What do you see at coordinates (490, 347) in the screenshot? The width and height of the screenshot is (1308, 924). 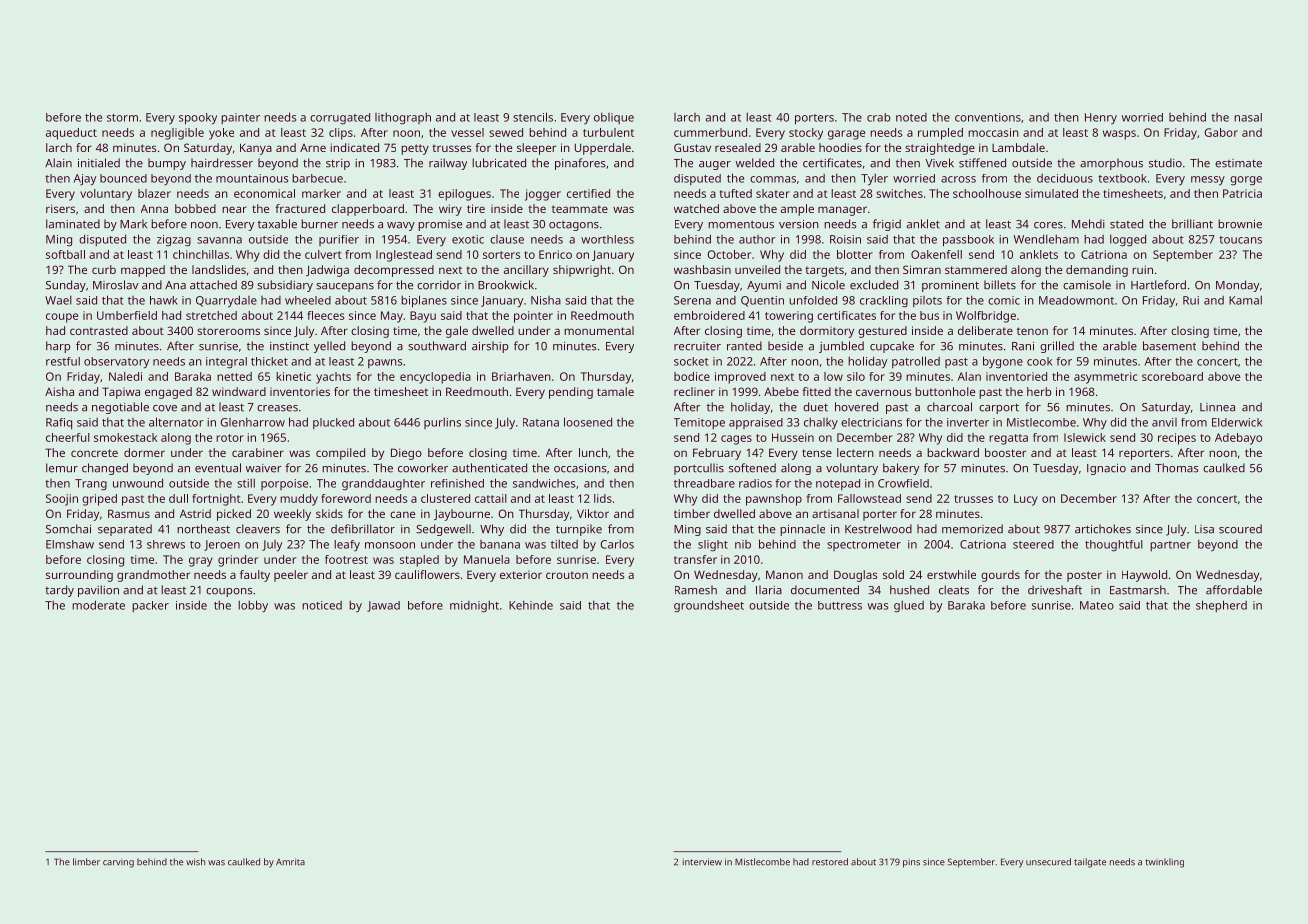 I see `airship` at bounding box center [490, 347].
